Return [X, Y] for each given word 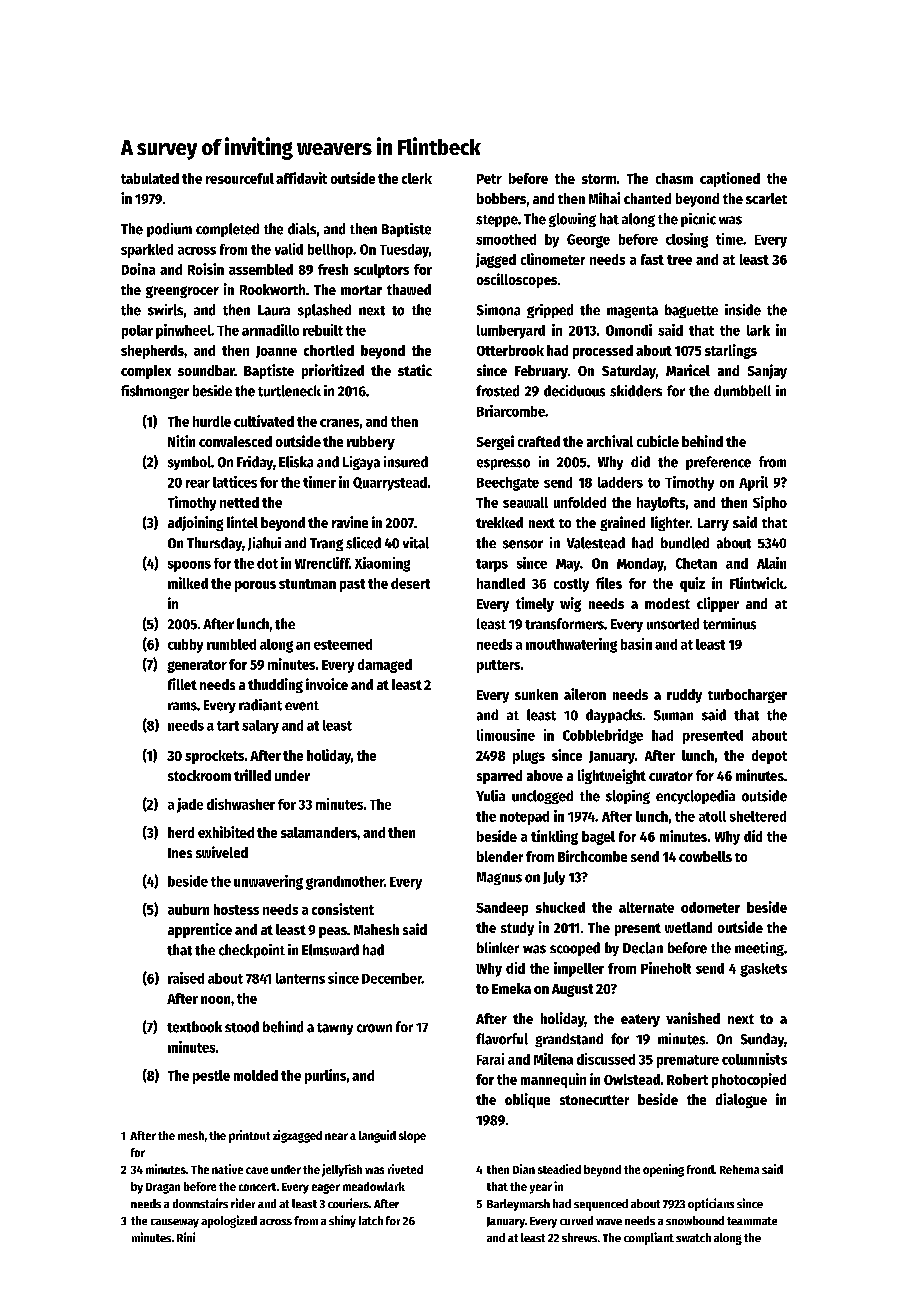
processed [603, 352]
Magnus [499, 878]
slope [412, 1137]
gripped [550, 311]
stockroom [199, 775]
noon [215, 1000]
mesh [191, 1135]
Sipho [770, 503]
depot [769, 757]
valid [289, 249]
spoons [189, 566]
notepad [524, 818]
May [568, 565]
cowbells [705, 856]
